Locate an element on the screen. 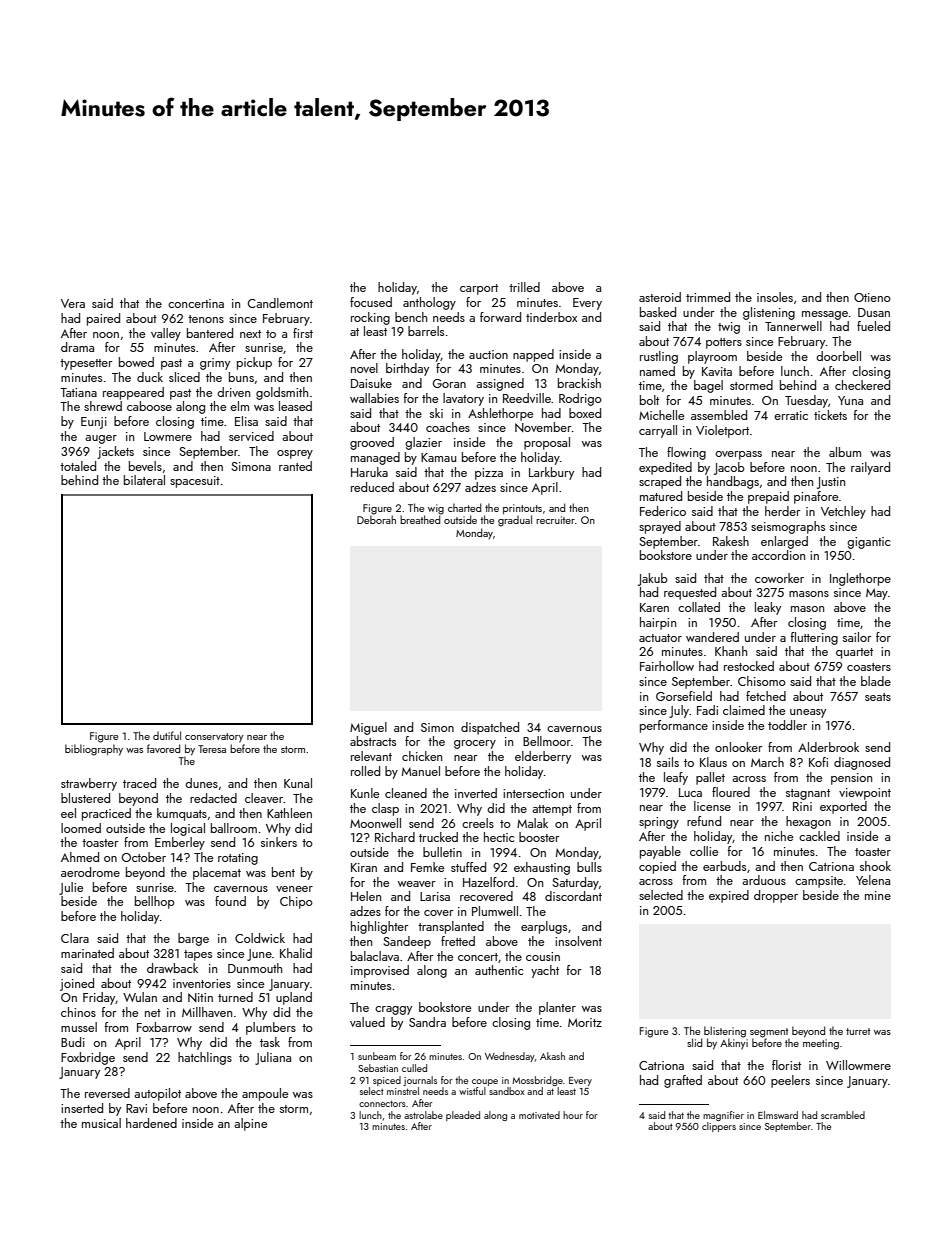 Image resolution: width=952 pixels, height=1233 pixels. carport is located at coordinates (479, 289).
